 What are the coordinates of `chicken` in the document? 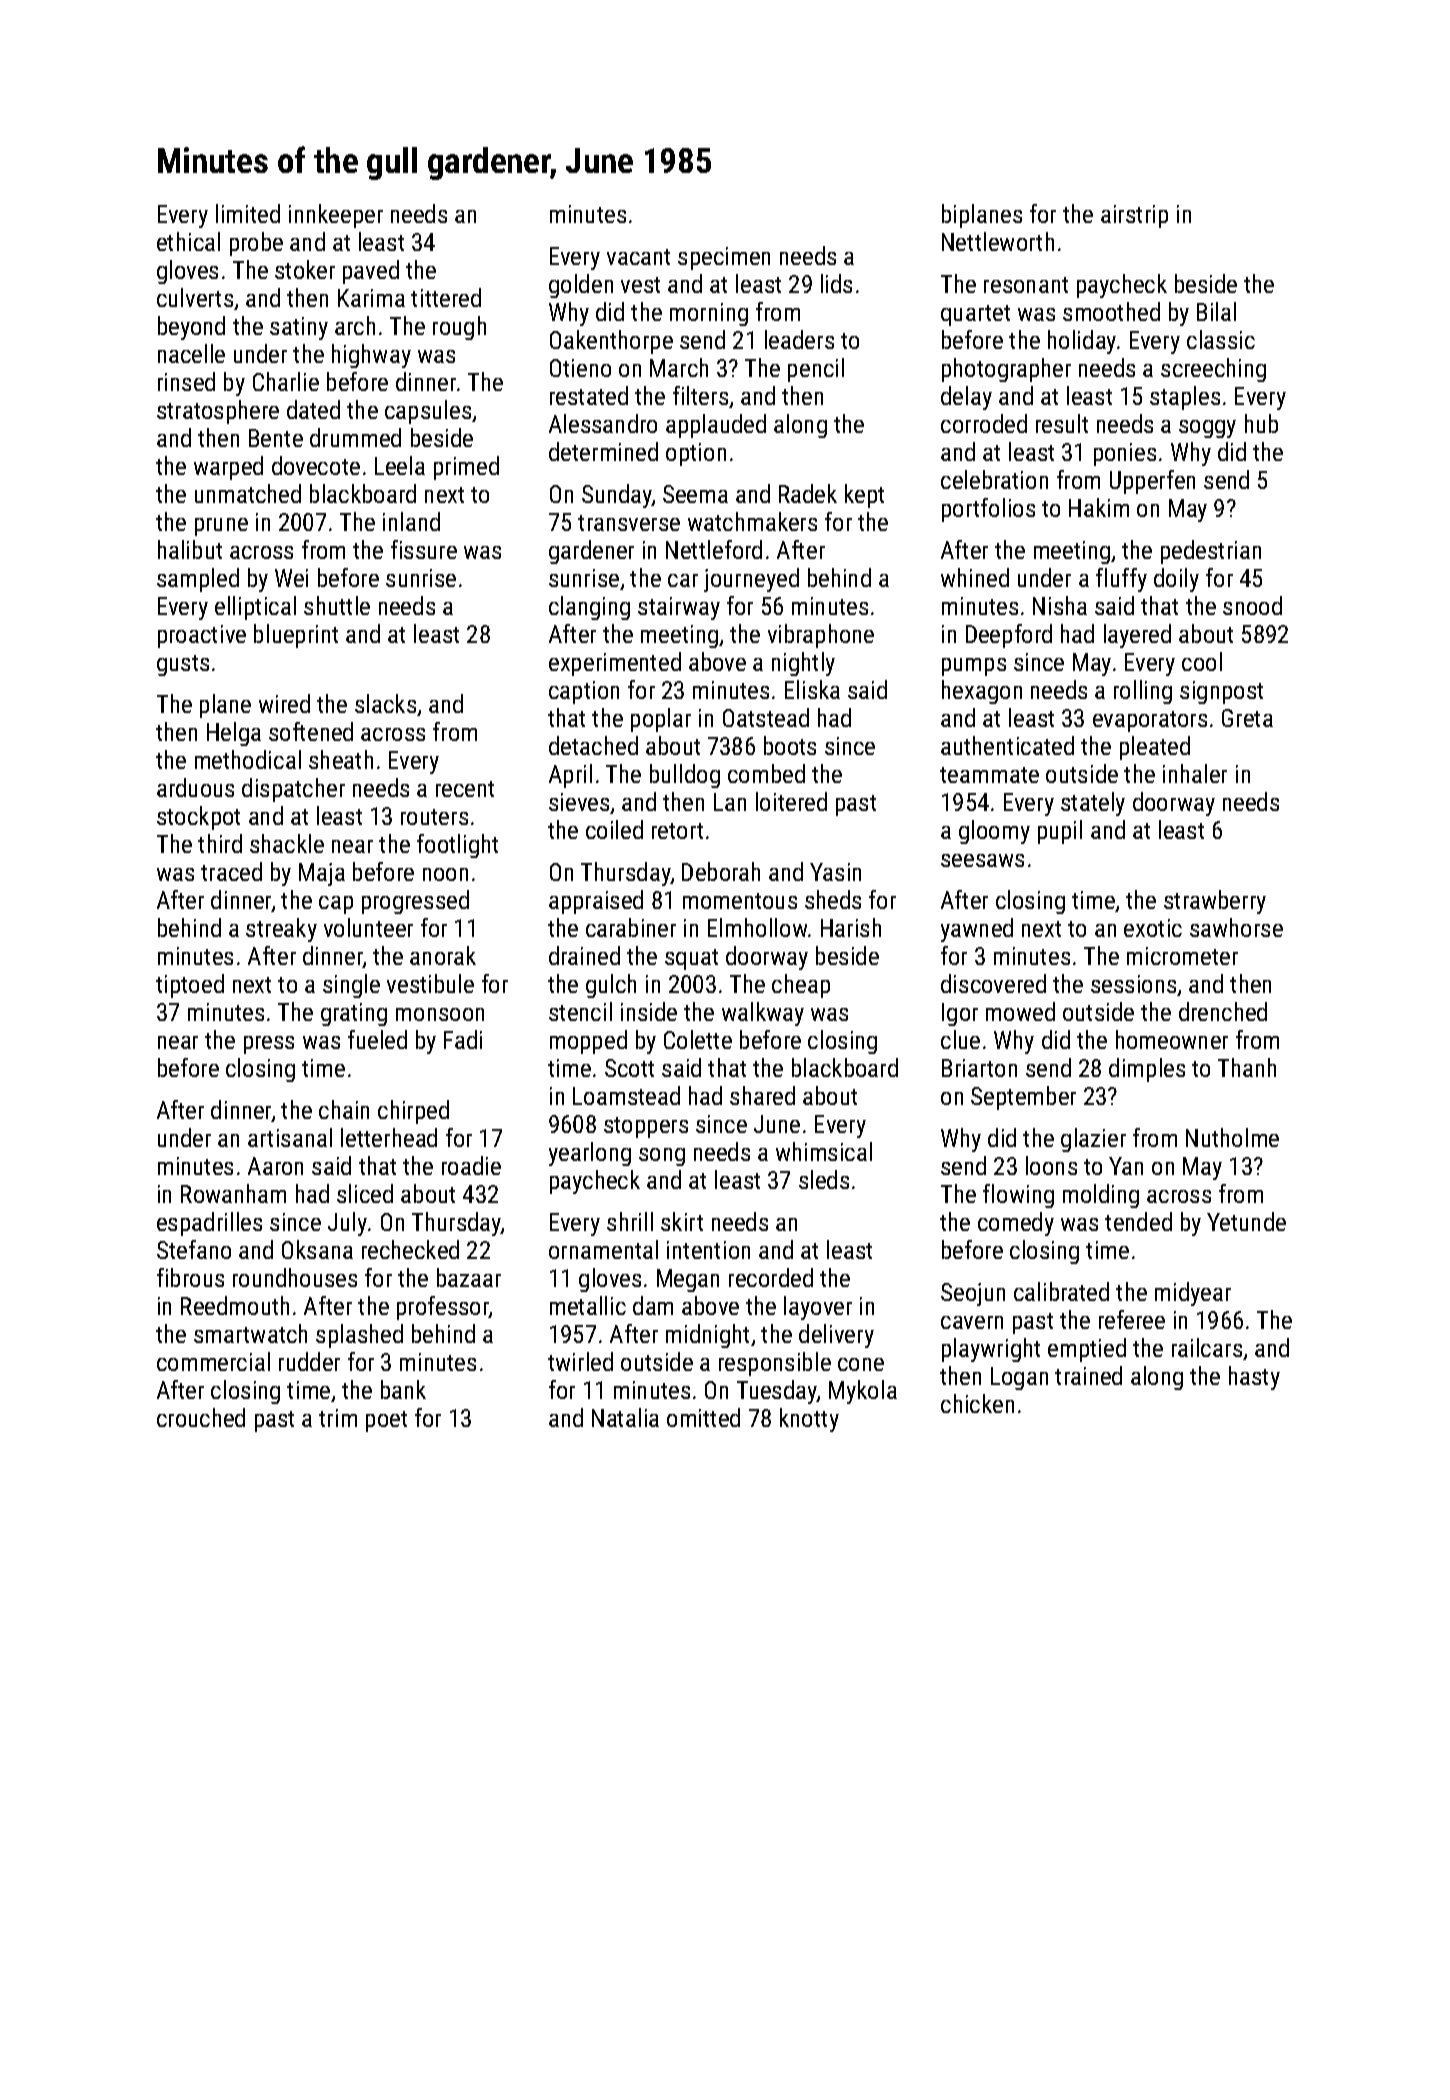 It's located at (977, 1403).
